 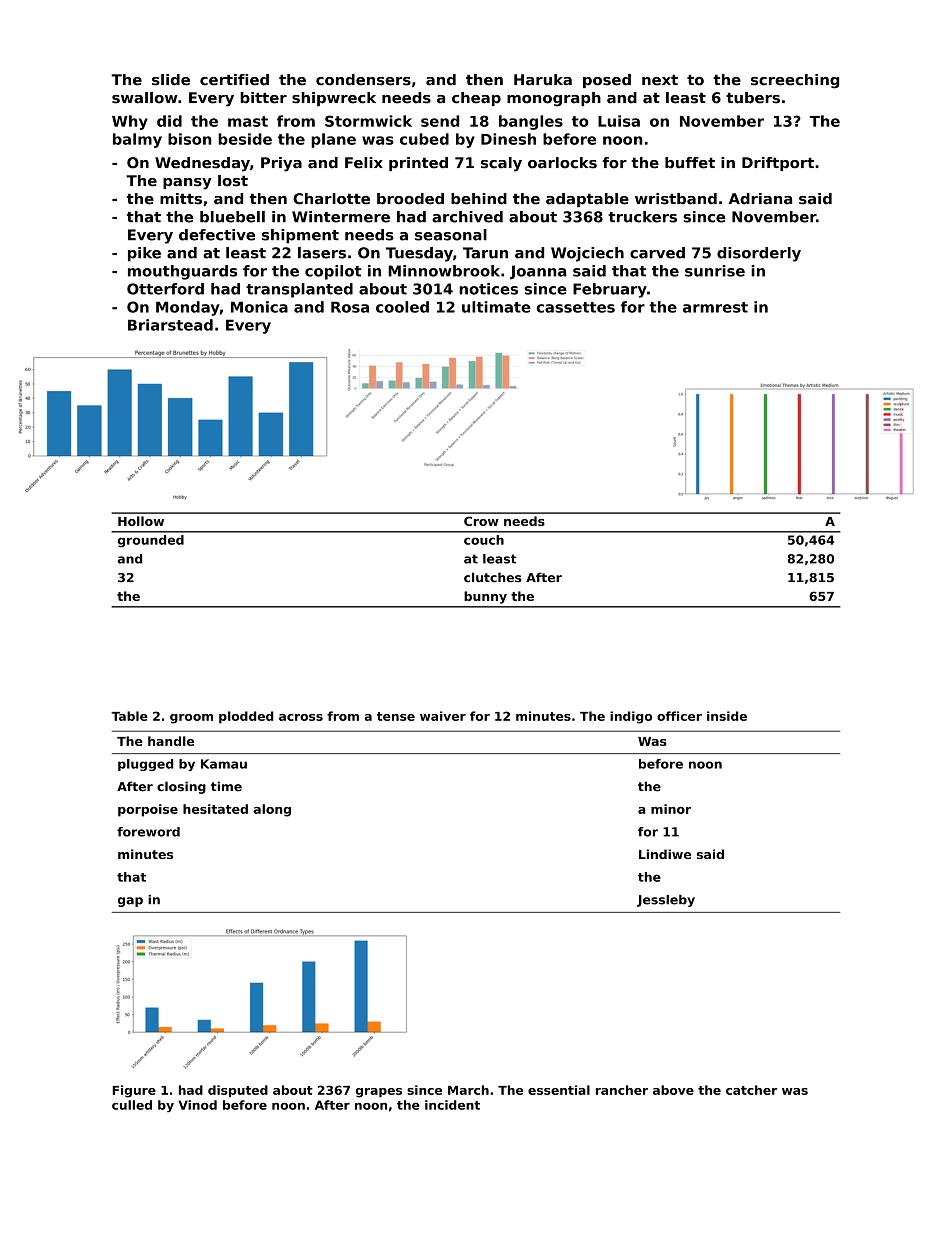 What do you see at coordinates (795, 81) in the image?
I see `screeching` at bounding box center [795, 81].
